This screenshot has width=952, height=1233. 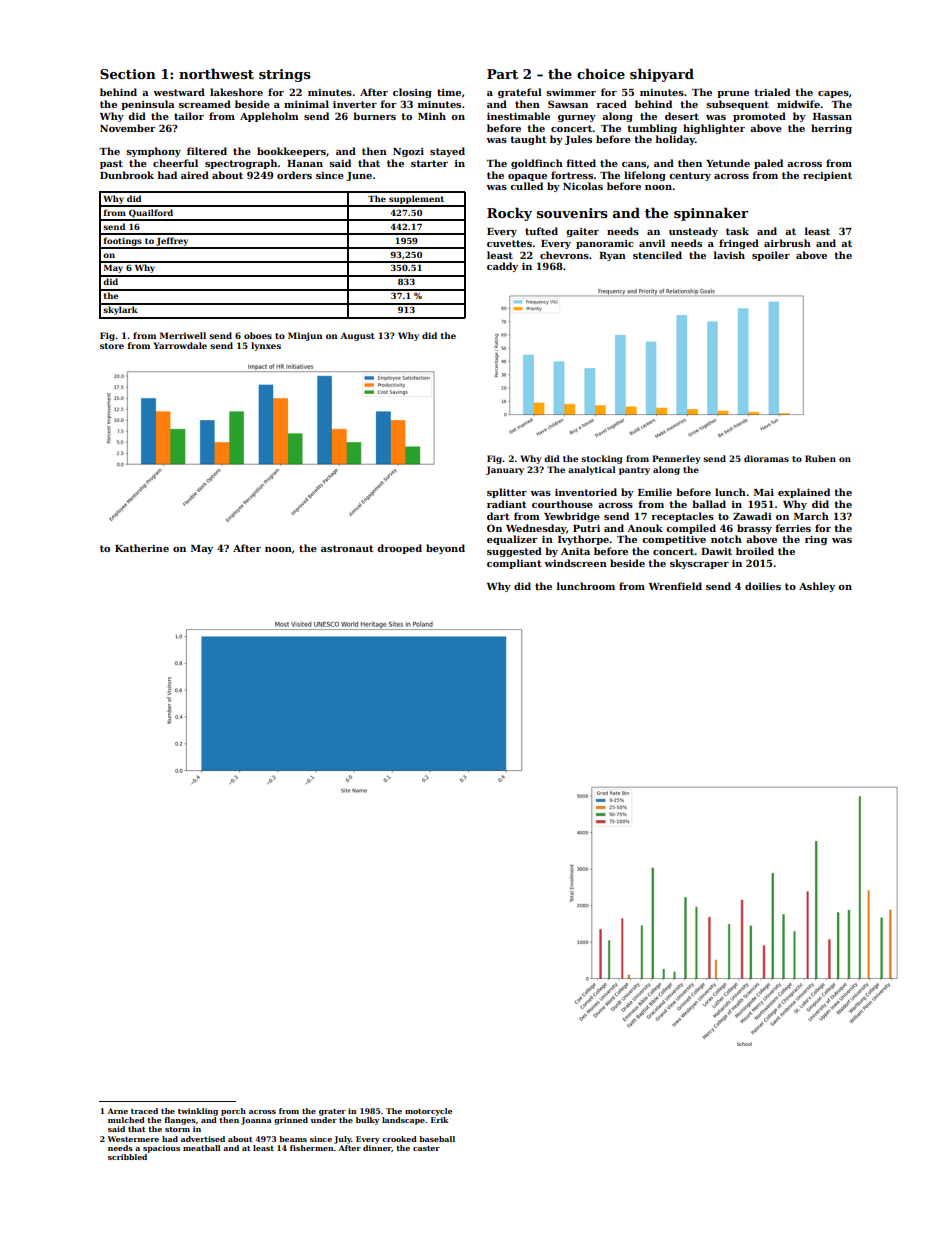 What do you see at coordinates (564, 255) in the screenshot?
I see `chevrons` at bounding box center [564, 255].
